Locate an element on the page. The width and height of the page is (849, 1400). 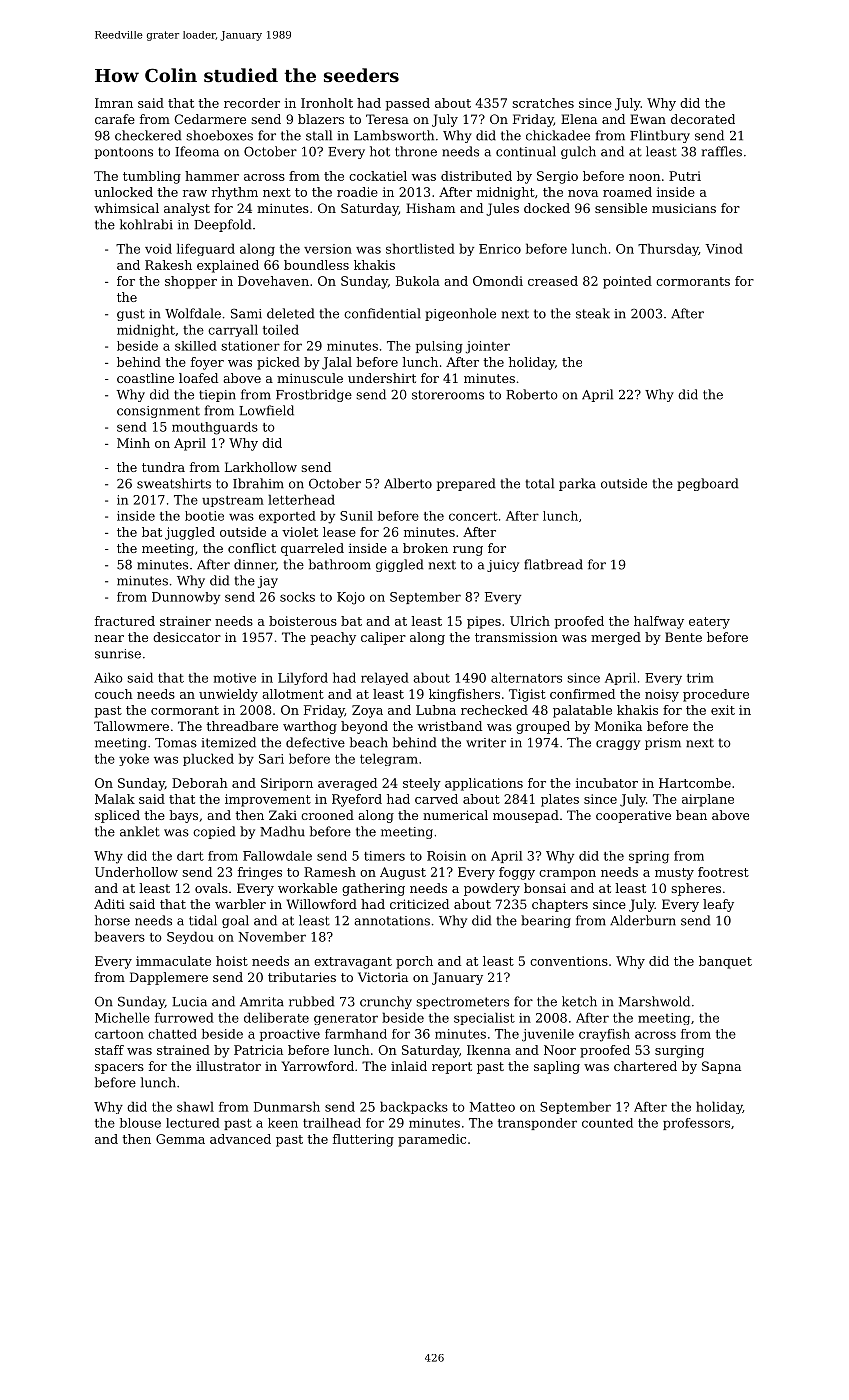
paramedic is located at coordinates (432, 1140).
